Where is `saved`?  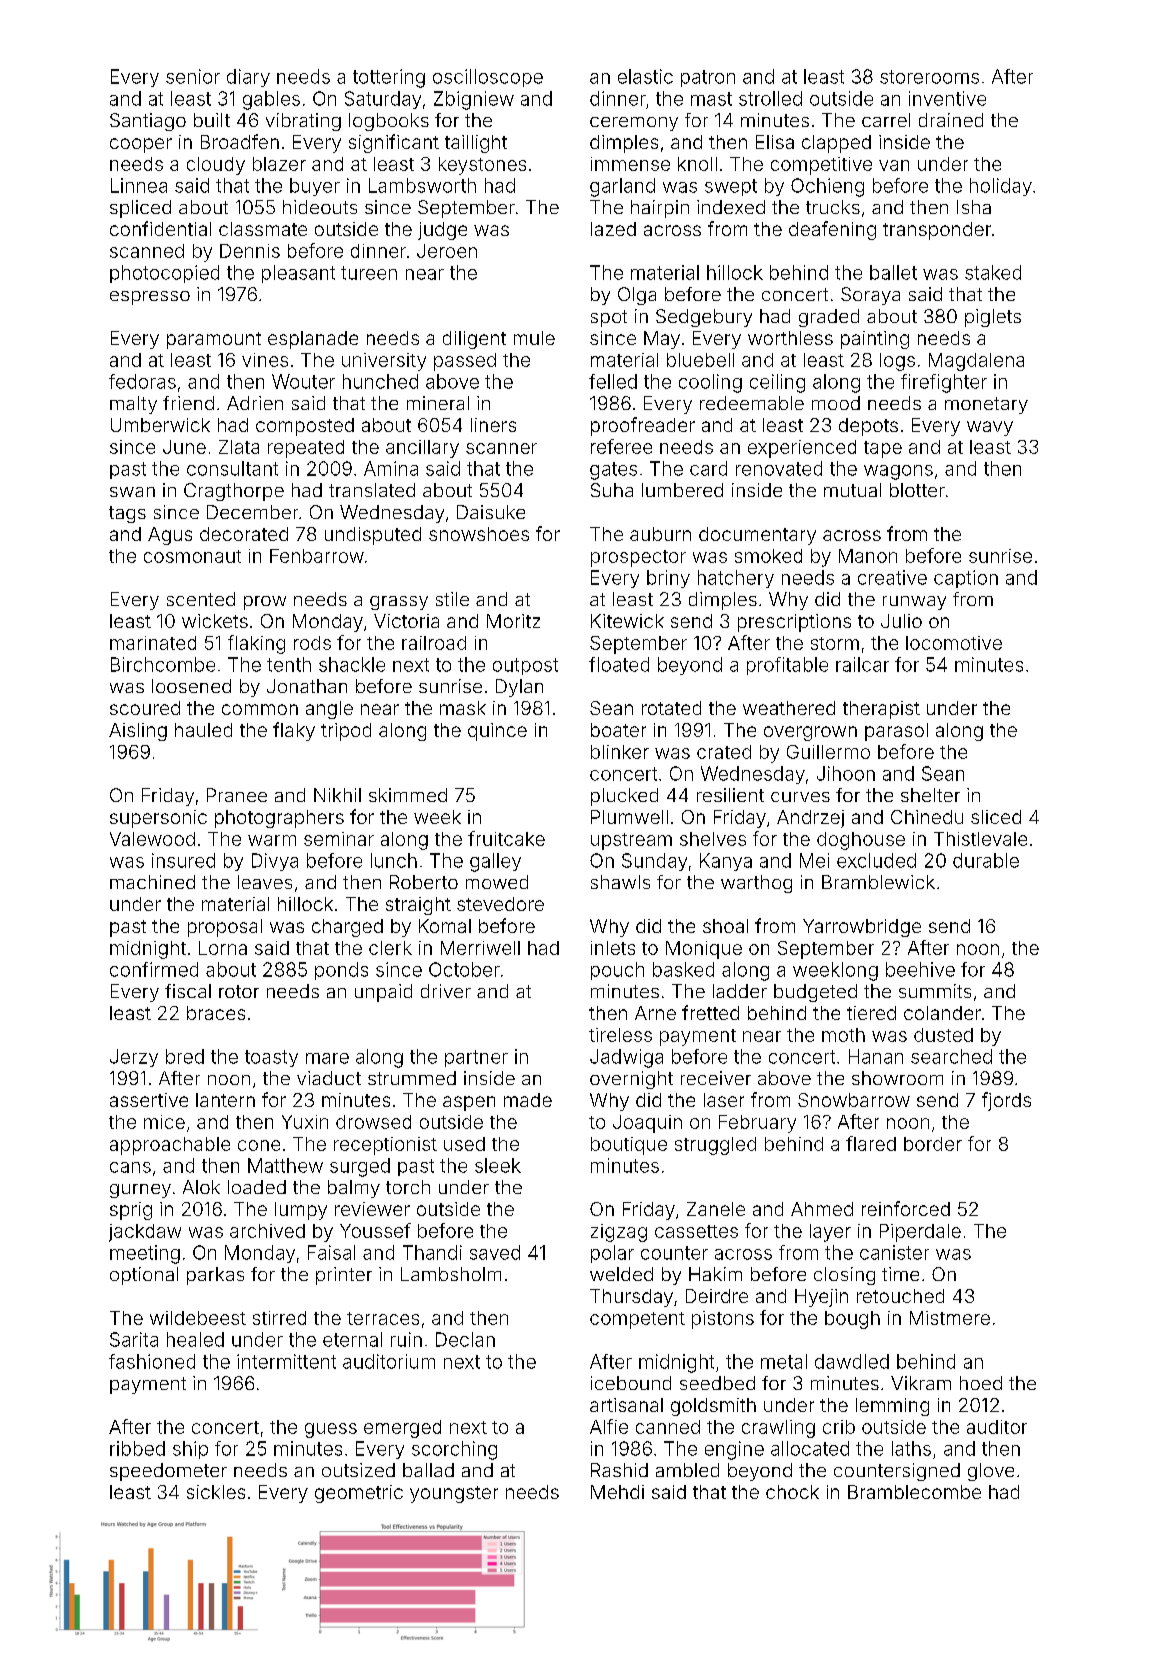 saved is located at coordinates (495, 1252).
